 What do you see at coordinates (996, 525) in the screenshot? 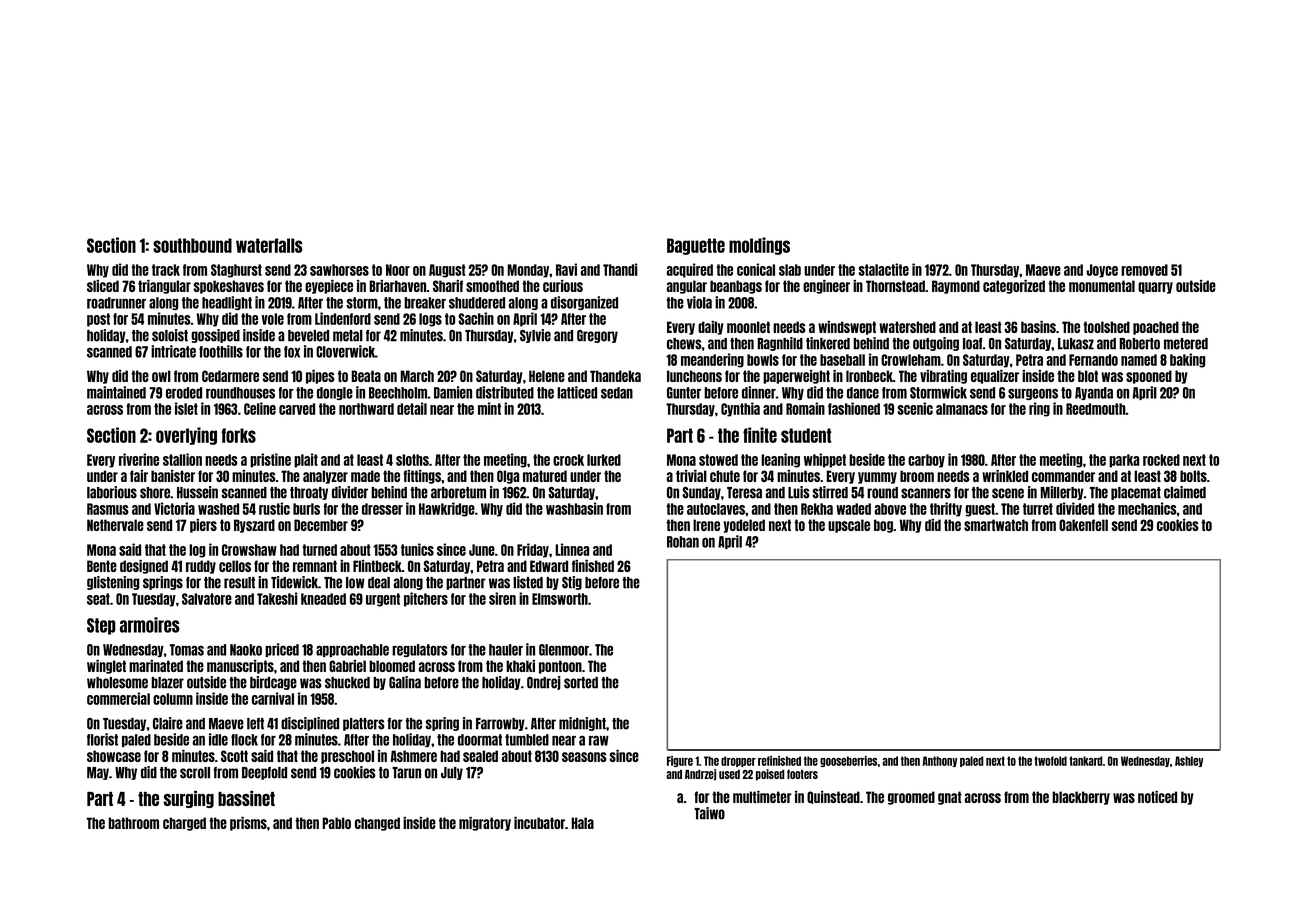
I see `smartwatch` at bounding box center [996, 525].
